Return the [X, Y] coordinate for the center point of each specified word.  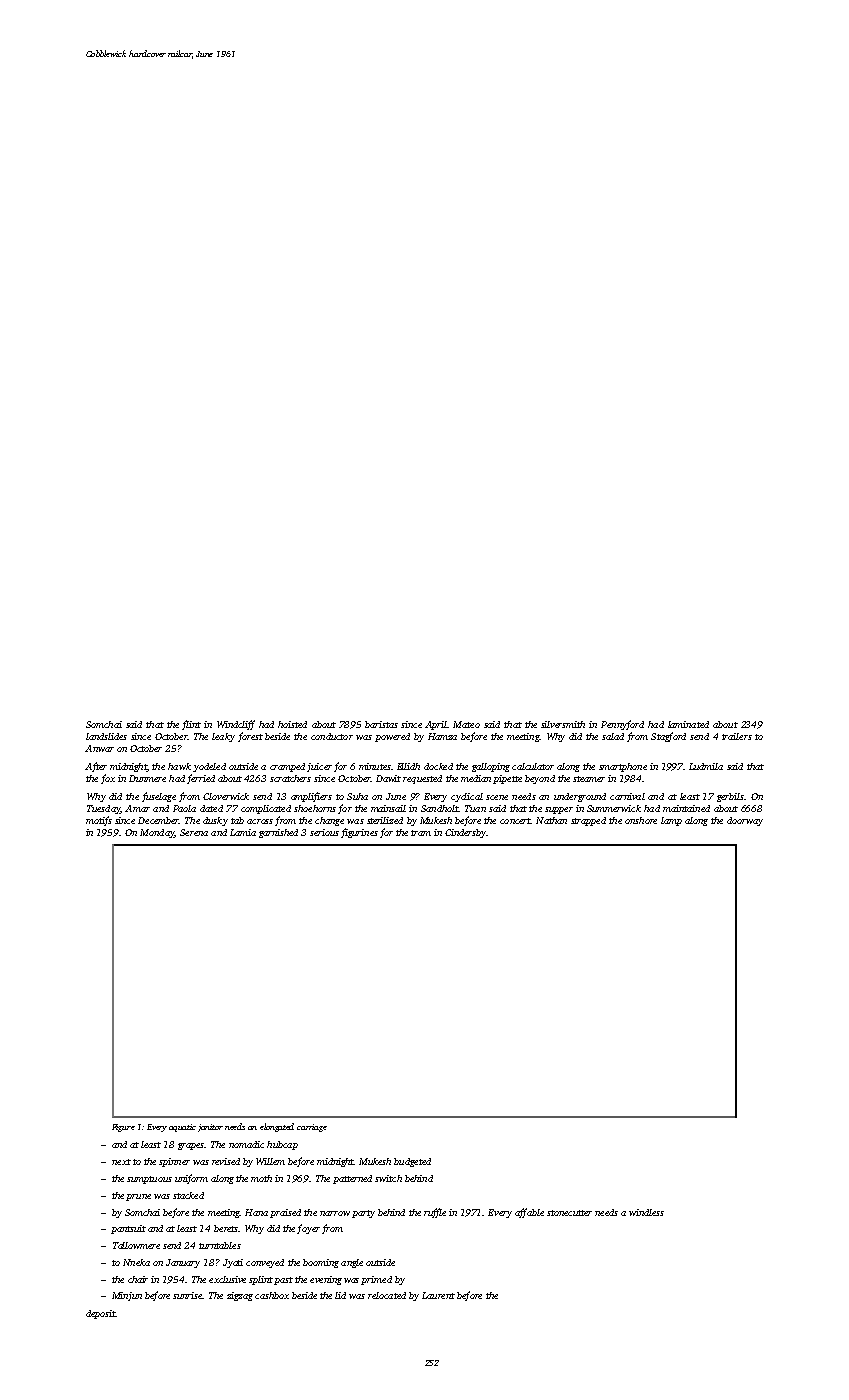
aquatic [182, 1128]
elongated [277, 1127]
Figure [123, 1128]
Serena [194, 832]
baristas [381, 724]
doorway [745, 821]
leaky [223, 737]
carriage [312, 1128]
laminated [688, 724]
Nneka [136, 1262]
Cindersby [465, 833]
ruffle [435, 1213]
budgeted [412, 1162]
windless [646, 1212]
